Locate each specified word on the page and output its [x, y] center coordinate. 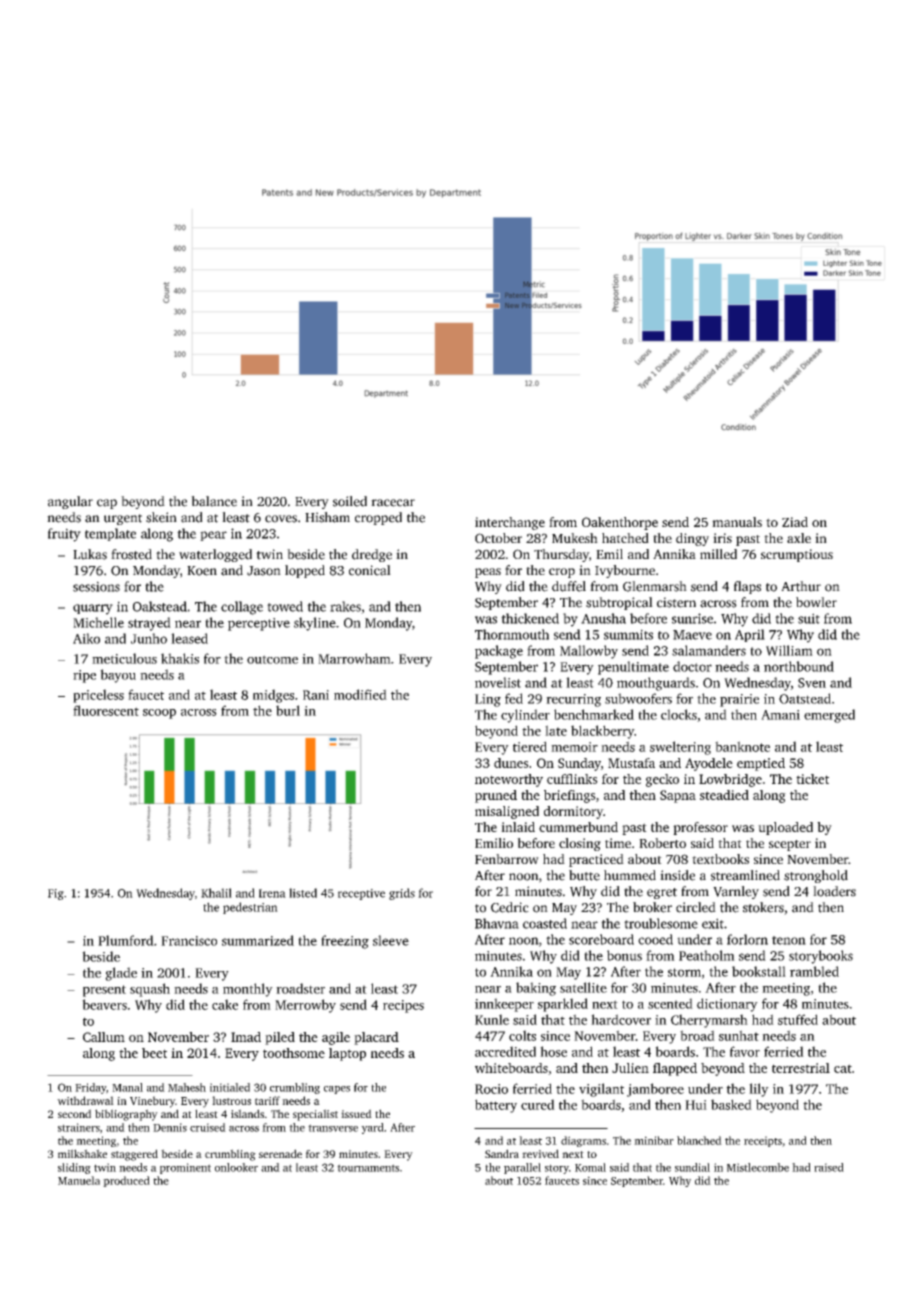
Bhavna [497, 923]
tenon [789, 940]
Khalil [216, 893]
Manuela [79, 1180]
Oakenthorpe [620, 523]
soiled [350, 501]
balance [214, 501]
